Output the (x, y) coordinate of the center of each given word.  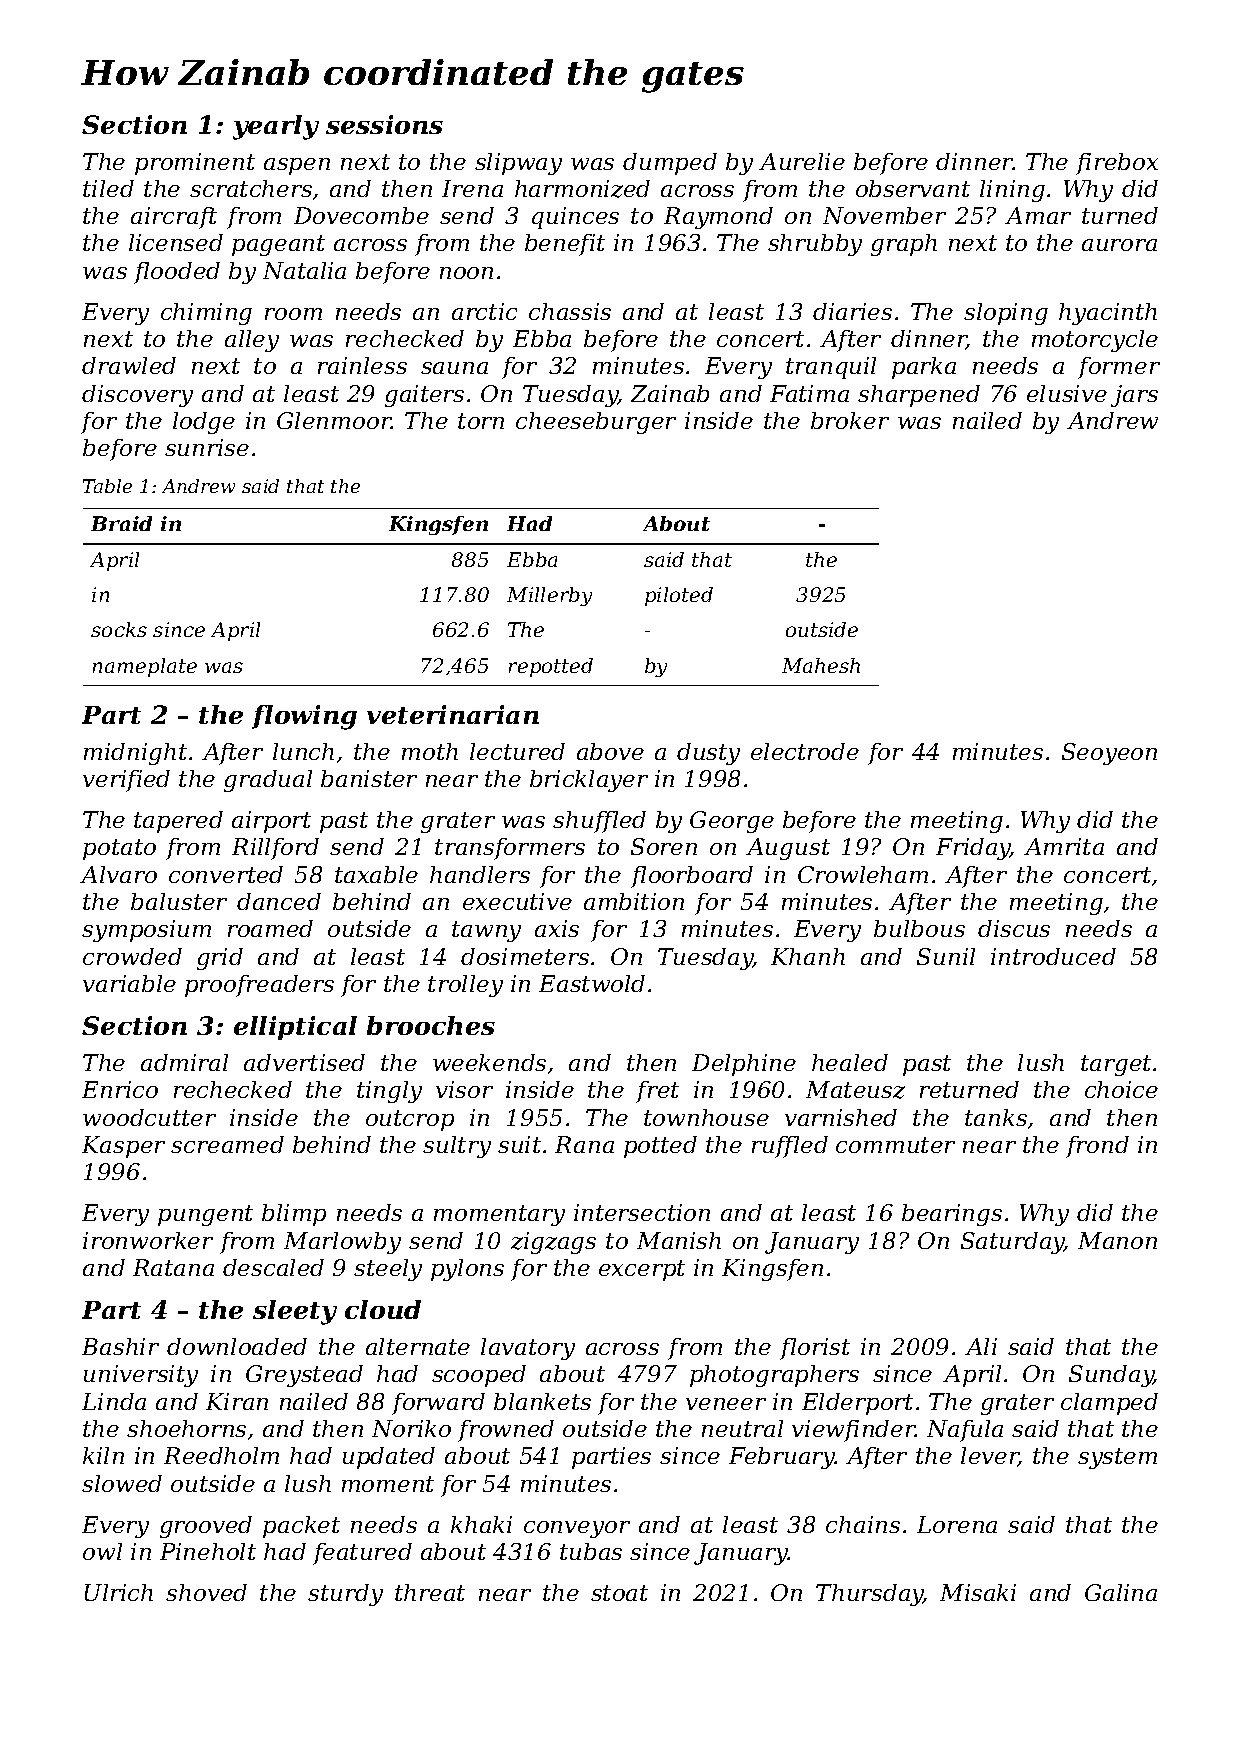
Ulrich (119, 1592)
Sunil (946, 956)
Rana (584, 1144)
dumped (670, 164)
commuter (895, 1145)
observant (913, 188)
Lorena (957, 1524)
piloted (679, 596)
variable (129, 983)
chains (863, 1524)
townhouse (706, 1117)
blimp (294, 1215)
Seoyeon (1109, 754)
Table (107, 486)
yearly (276, 127)
